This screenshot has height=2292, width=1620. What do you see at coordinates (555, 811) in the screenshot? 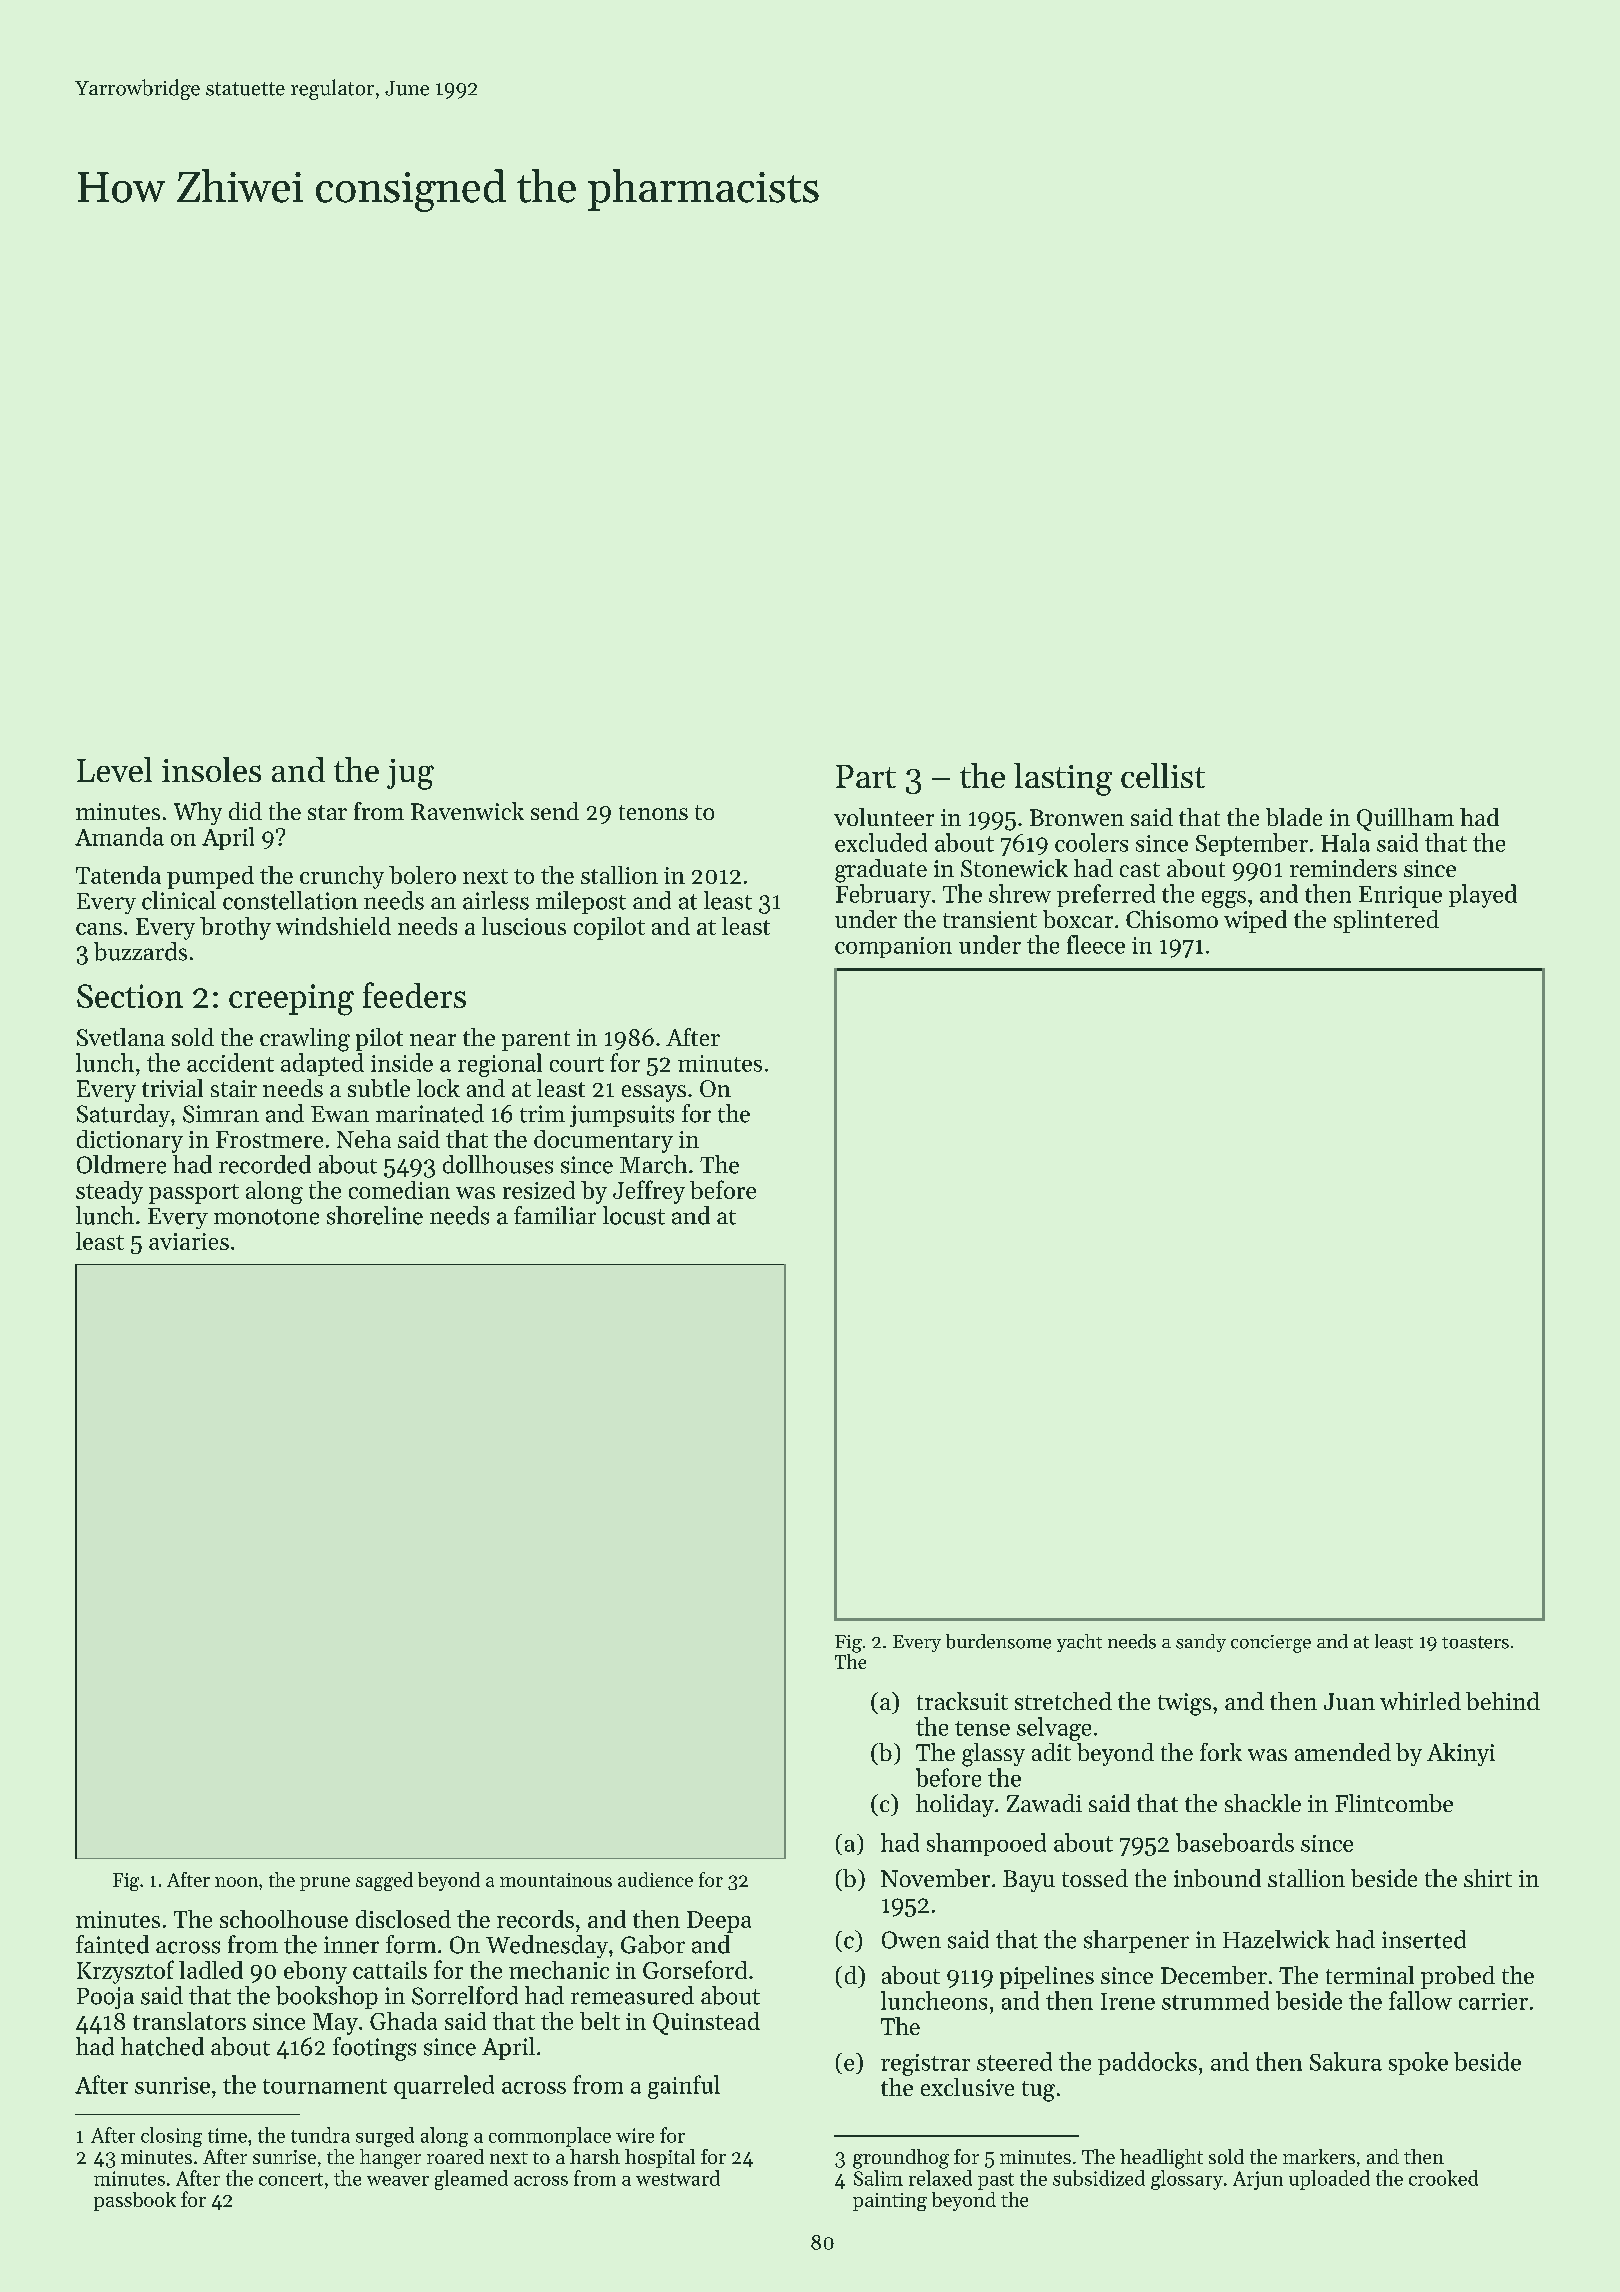
I see `send` at bounding box center [555, 811].
